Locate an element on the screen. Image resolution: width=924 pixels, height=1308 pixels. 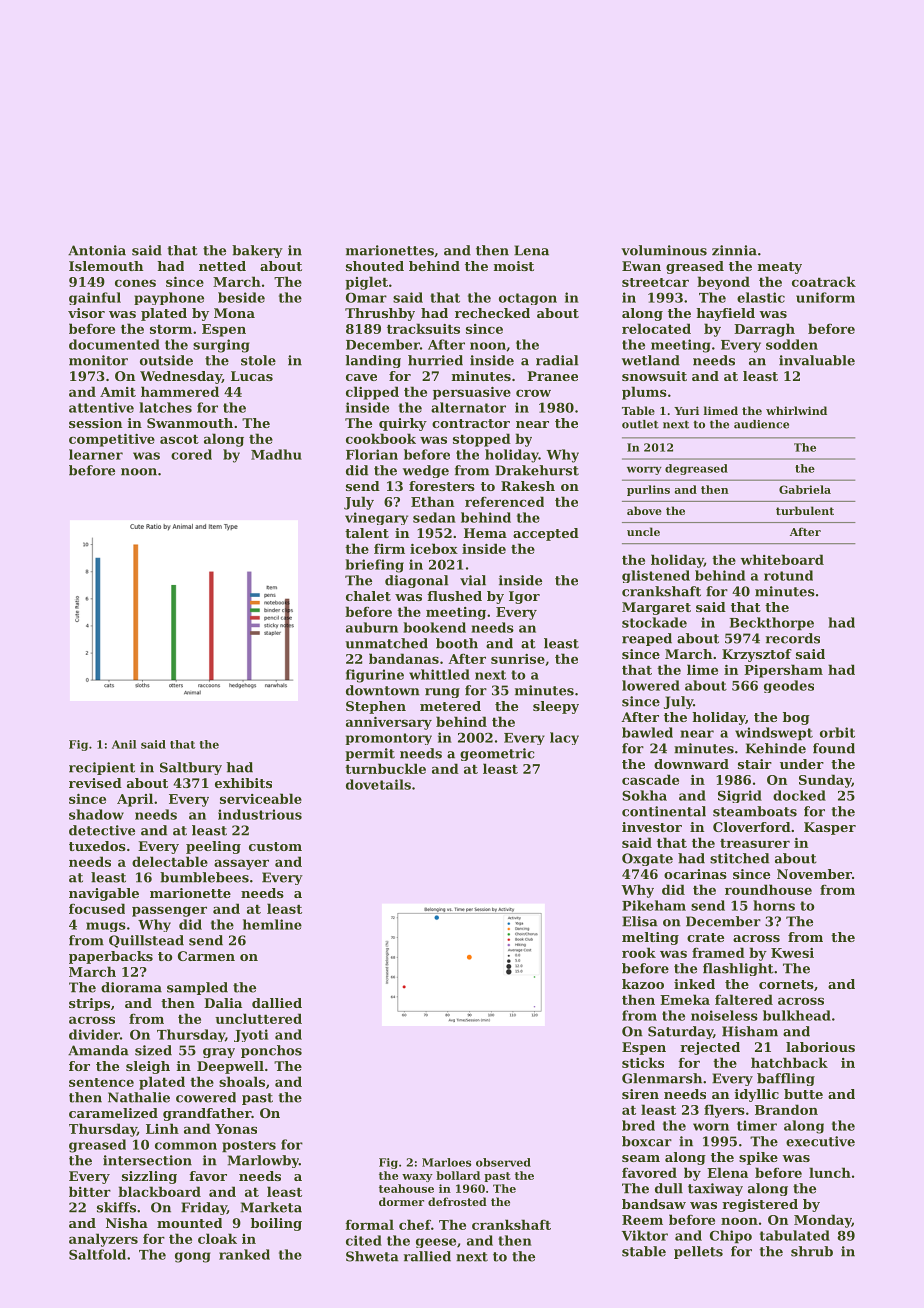
visor is located at coordinates (86, 313).
